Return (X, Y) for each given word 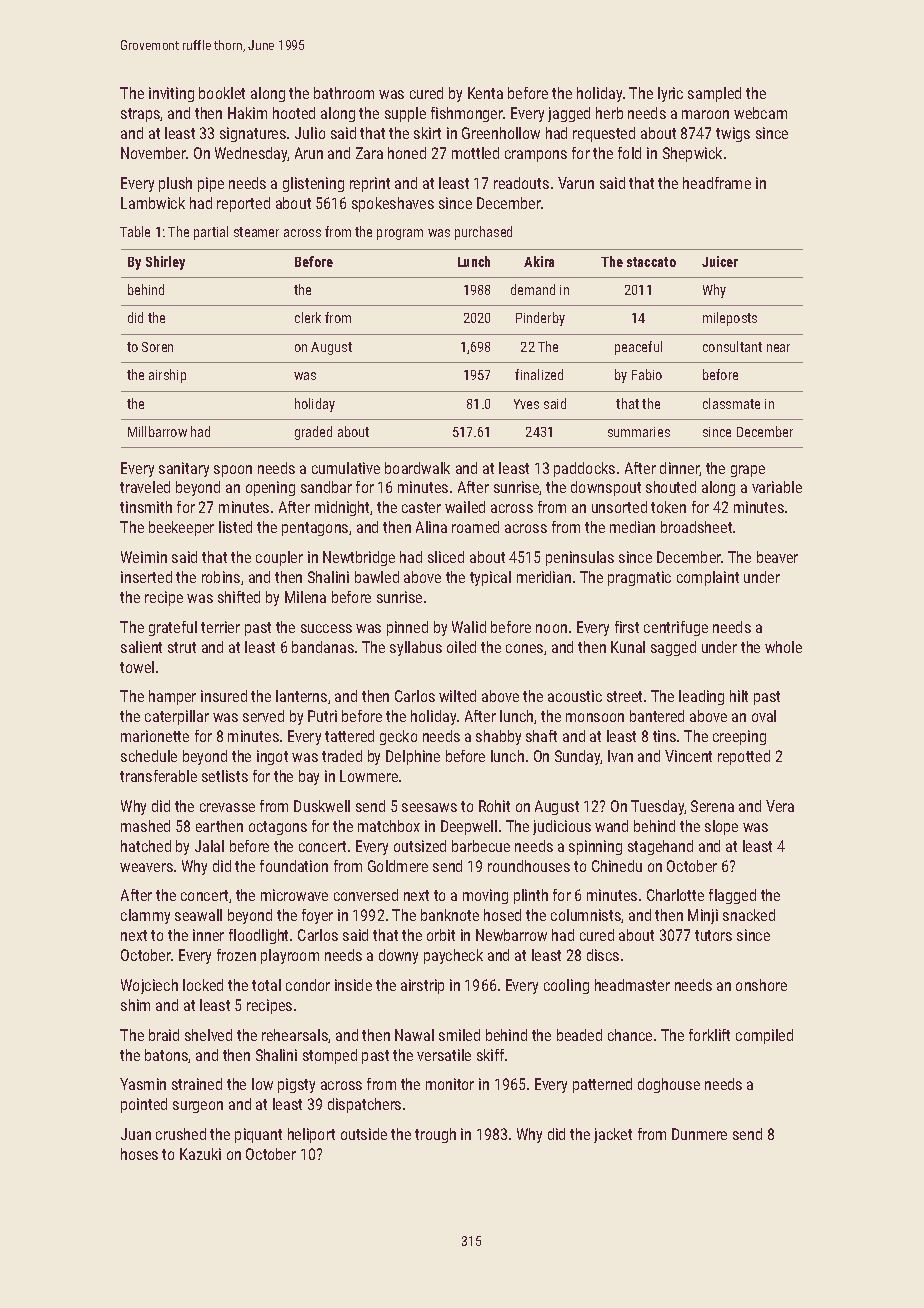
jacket (613, 1135)
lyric (670, 94)
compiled (764, 1036)
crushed (181, 1134)
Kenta (485, 93)
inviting (171, 94)
